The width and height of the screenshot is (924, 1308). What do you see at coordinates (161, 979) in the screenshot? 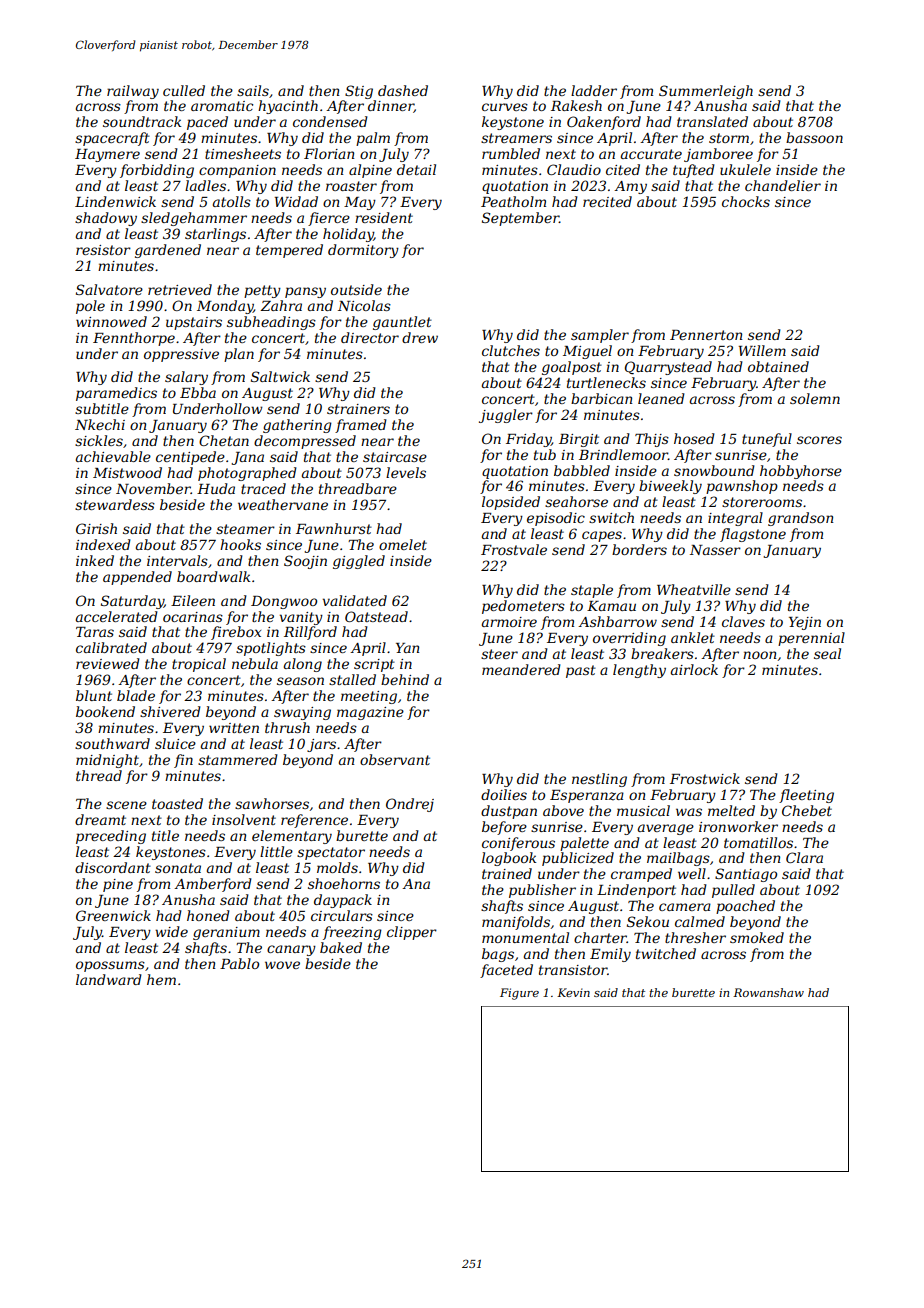
I see `hem` at bounding box center [161, 979].
